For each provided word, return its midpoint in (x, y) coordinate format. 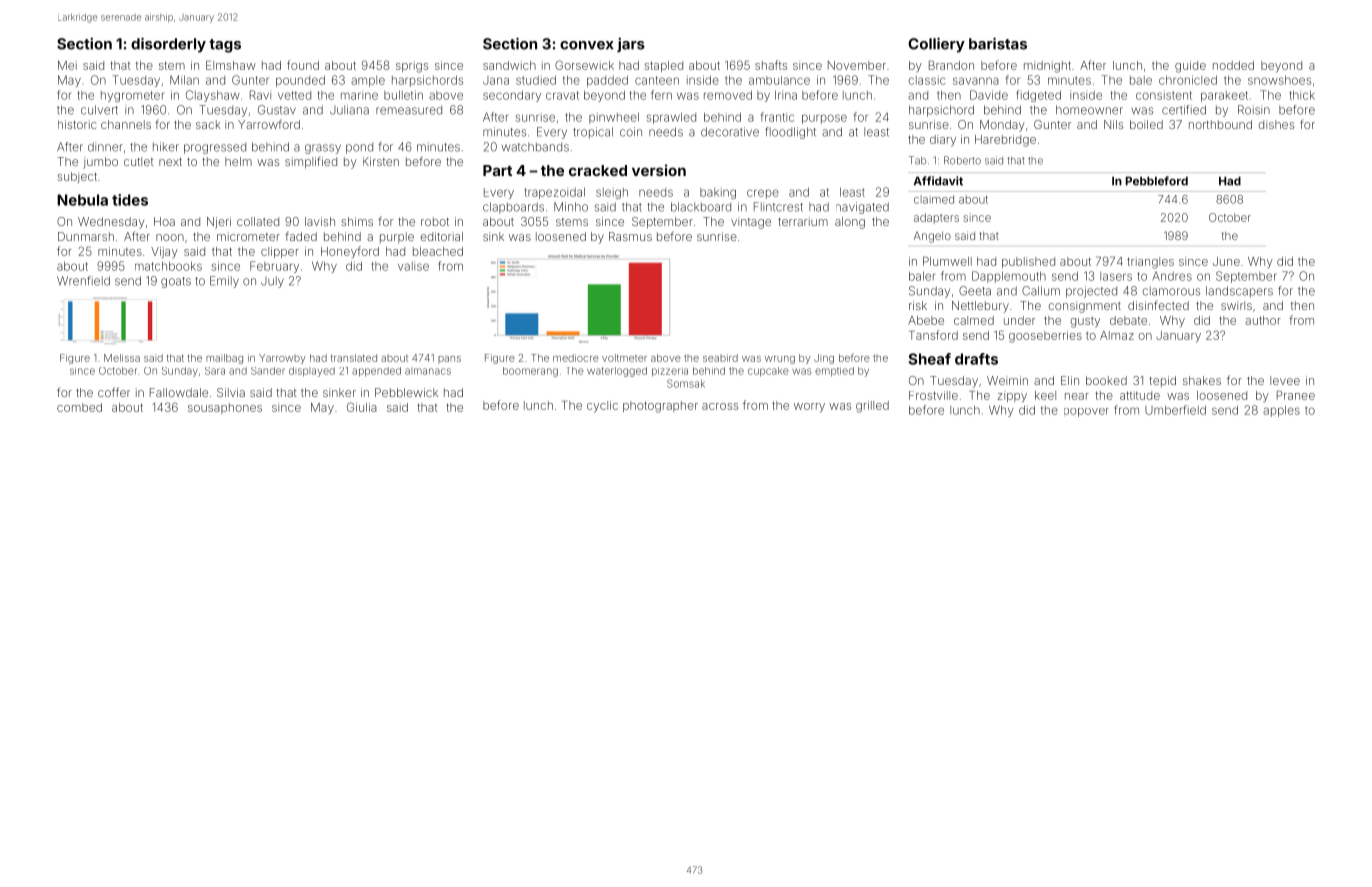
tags (225, 46)
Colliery (936, 45)
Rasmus (630, 236)
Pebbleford (1157, 181)
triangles (1150, 263)
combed (79, 407)
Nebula (82, 200)
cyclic (602, 407)
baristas (998, 44)
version (659, 170)
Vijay (164, 253)
